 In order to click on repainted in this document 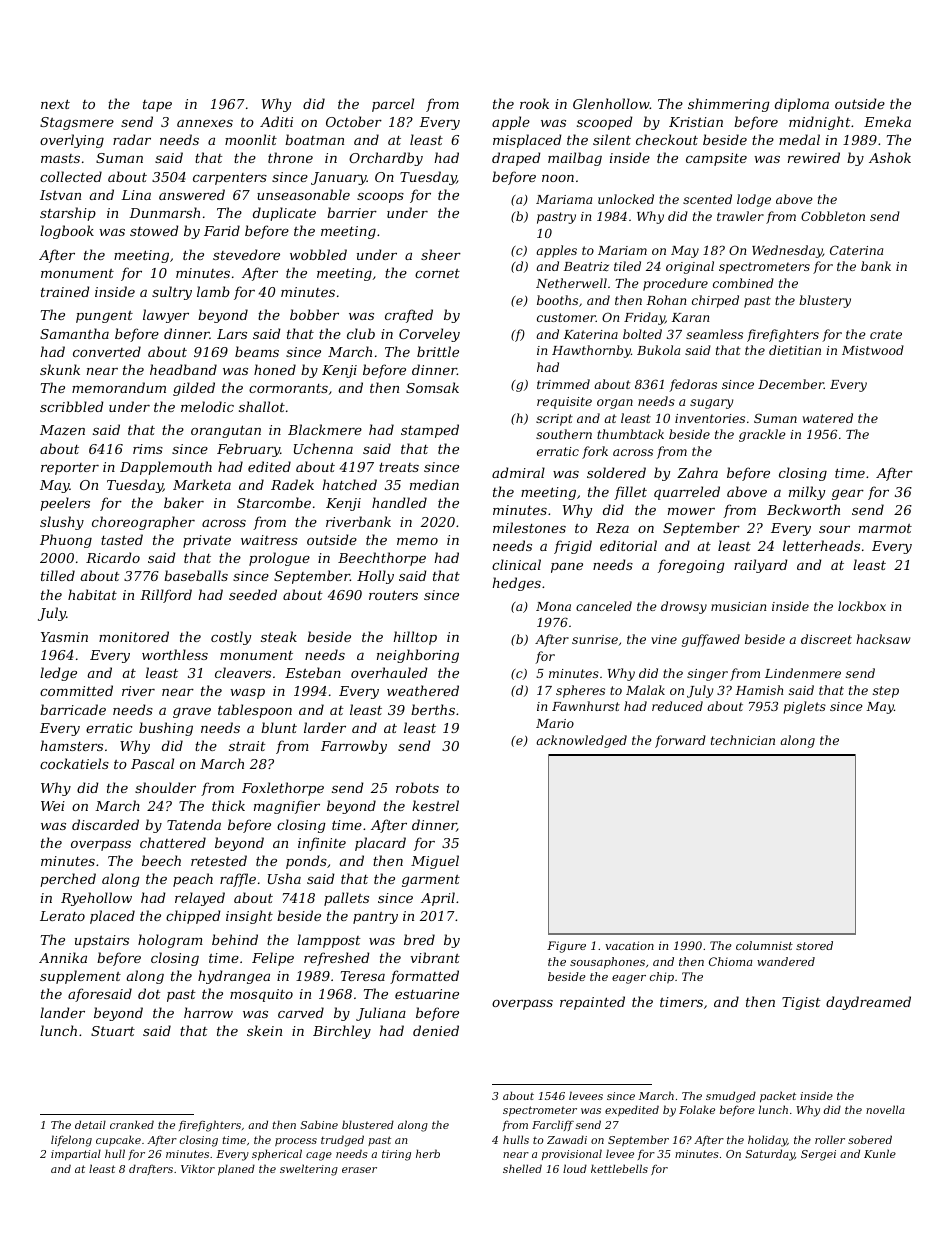, I will do `click(592, 1003)`.
